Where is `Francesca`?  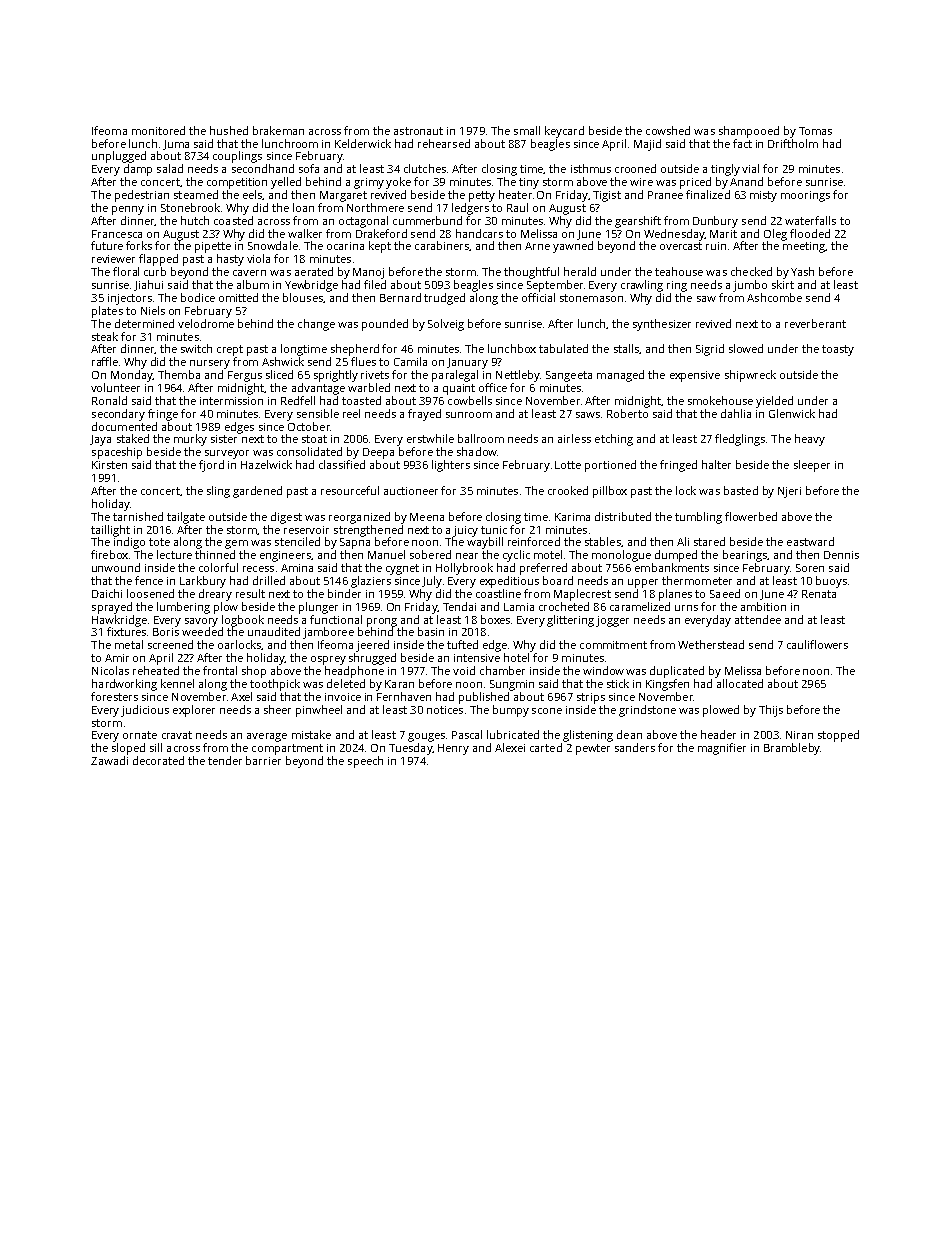
Francesca is located at coordinates (117, 234).
